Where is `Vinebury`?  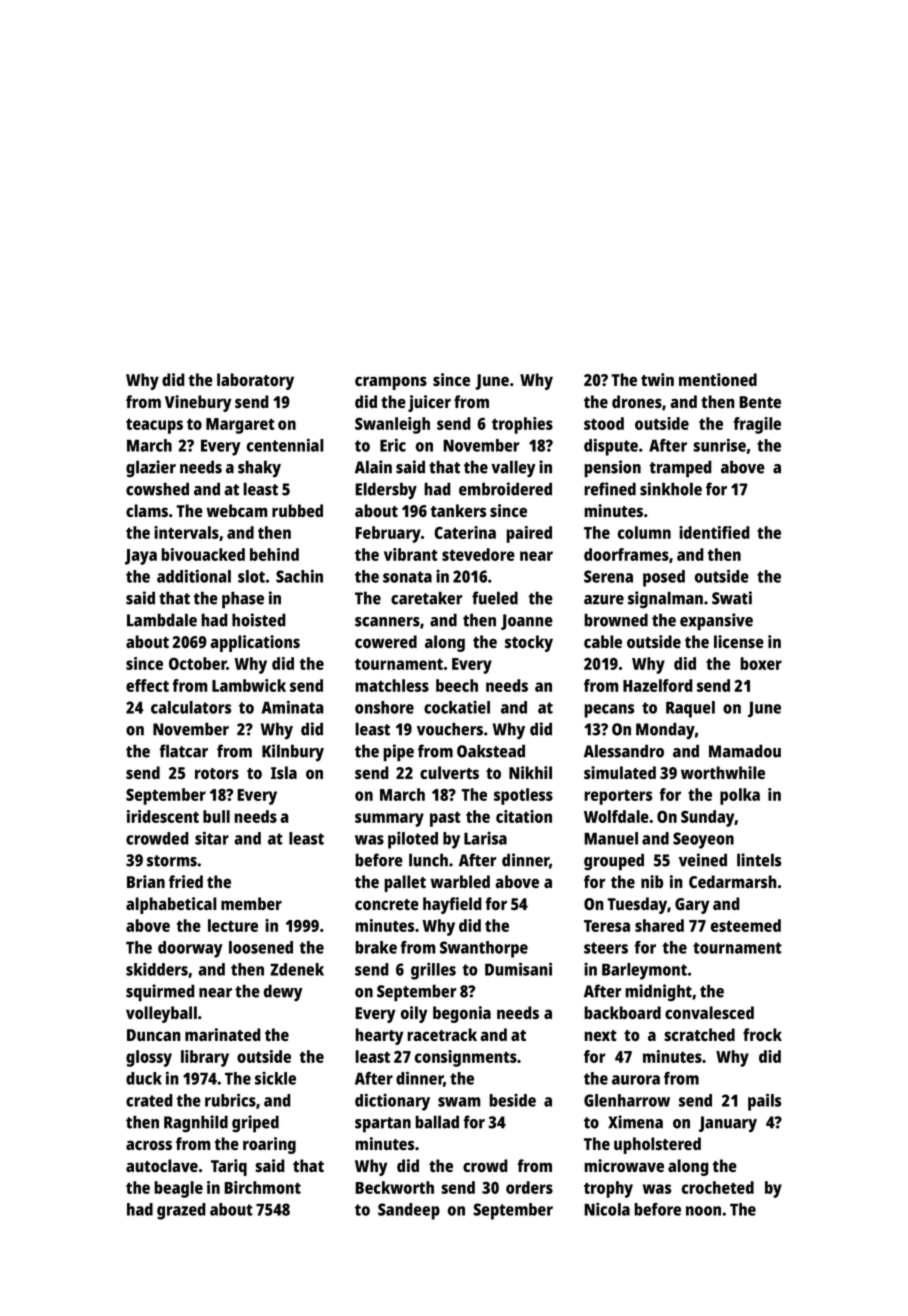 Vinebury is located at coordinates (198, 403).
